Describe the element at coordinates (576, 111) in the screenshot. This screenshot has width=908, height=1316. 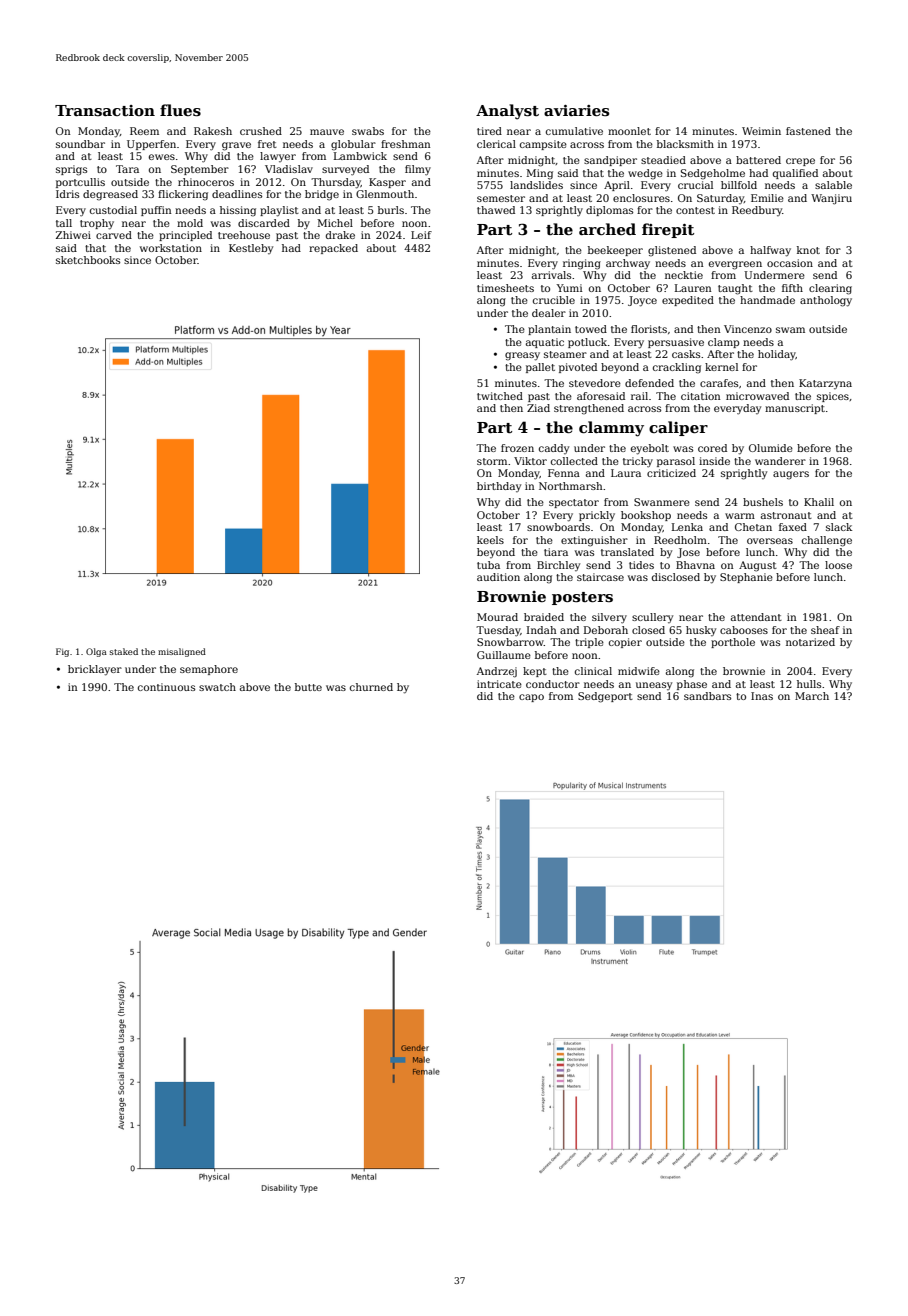
I see `aviaries` at that location.
